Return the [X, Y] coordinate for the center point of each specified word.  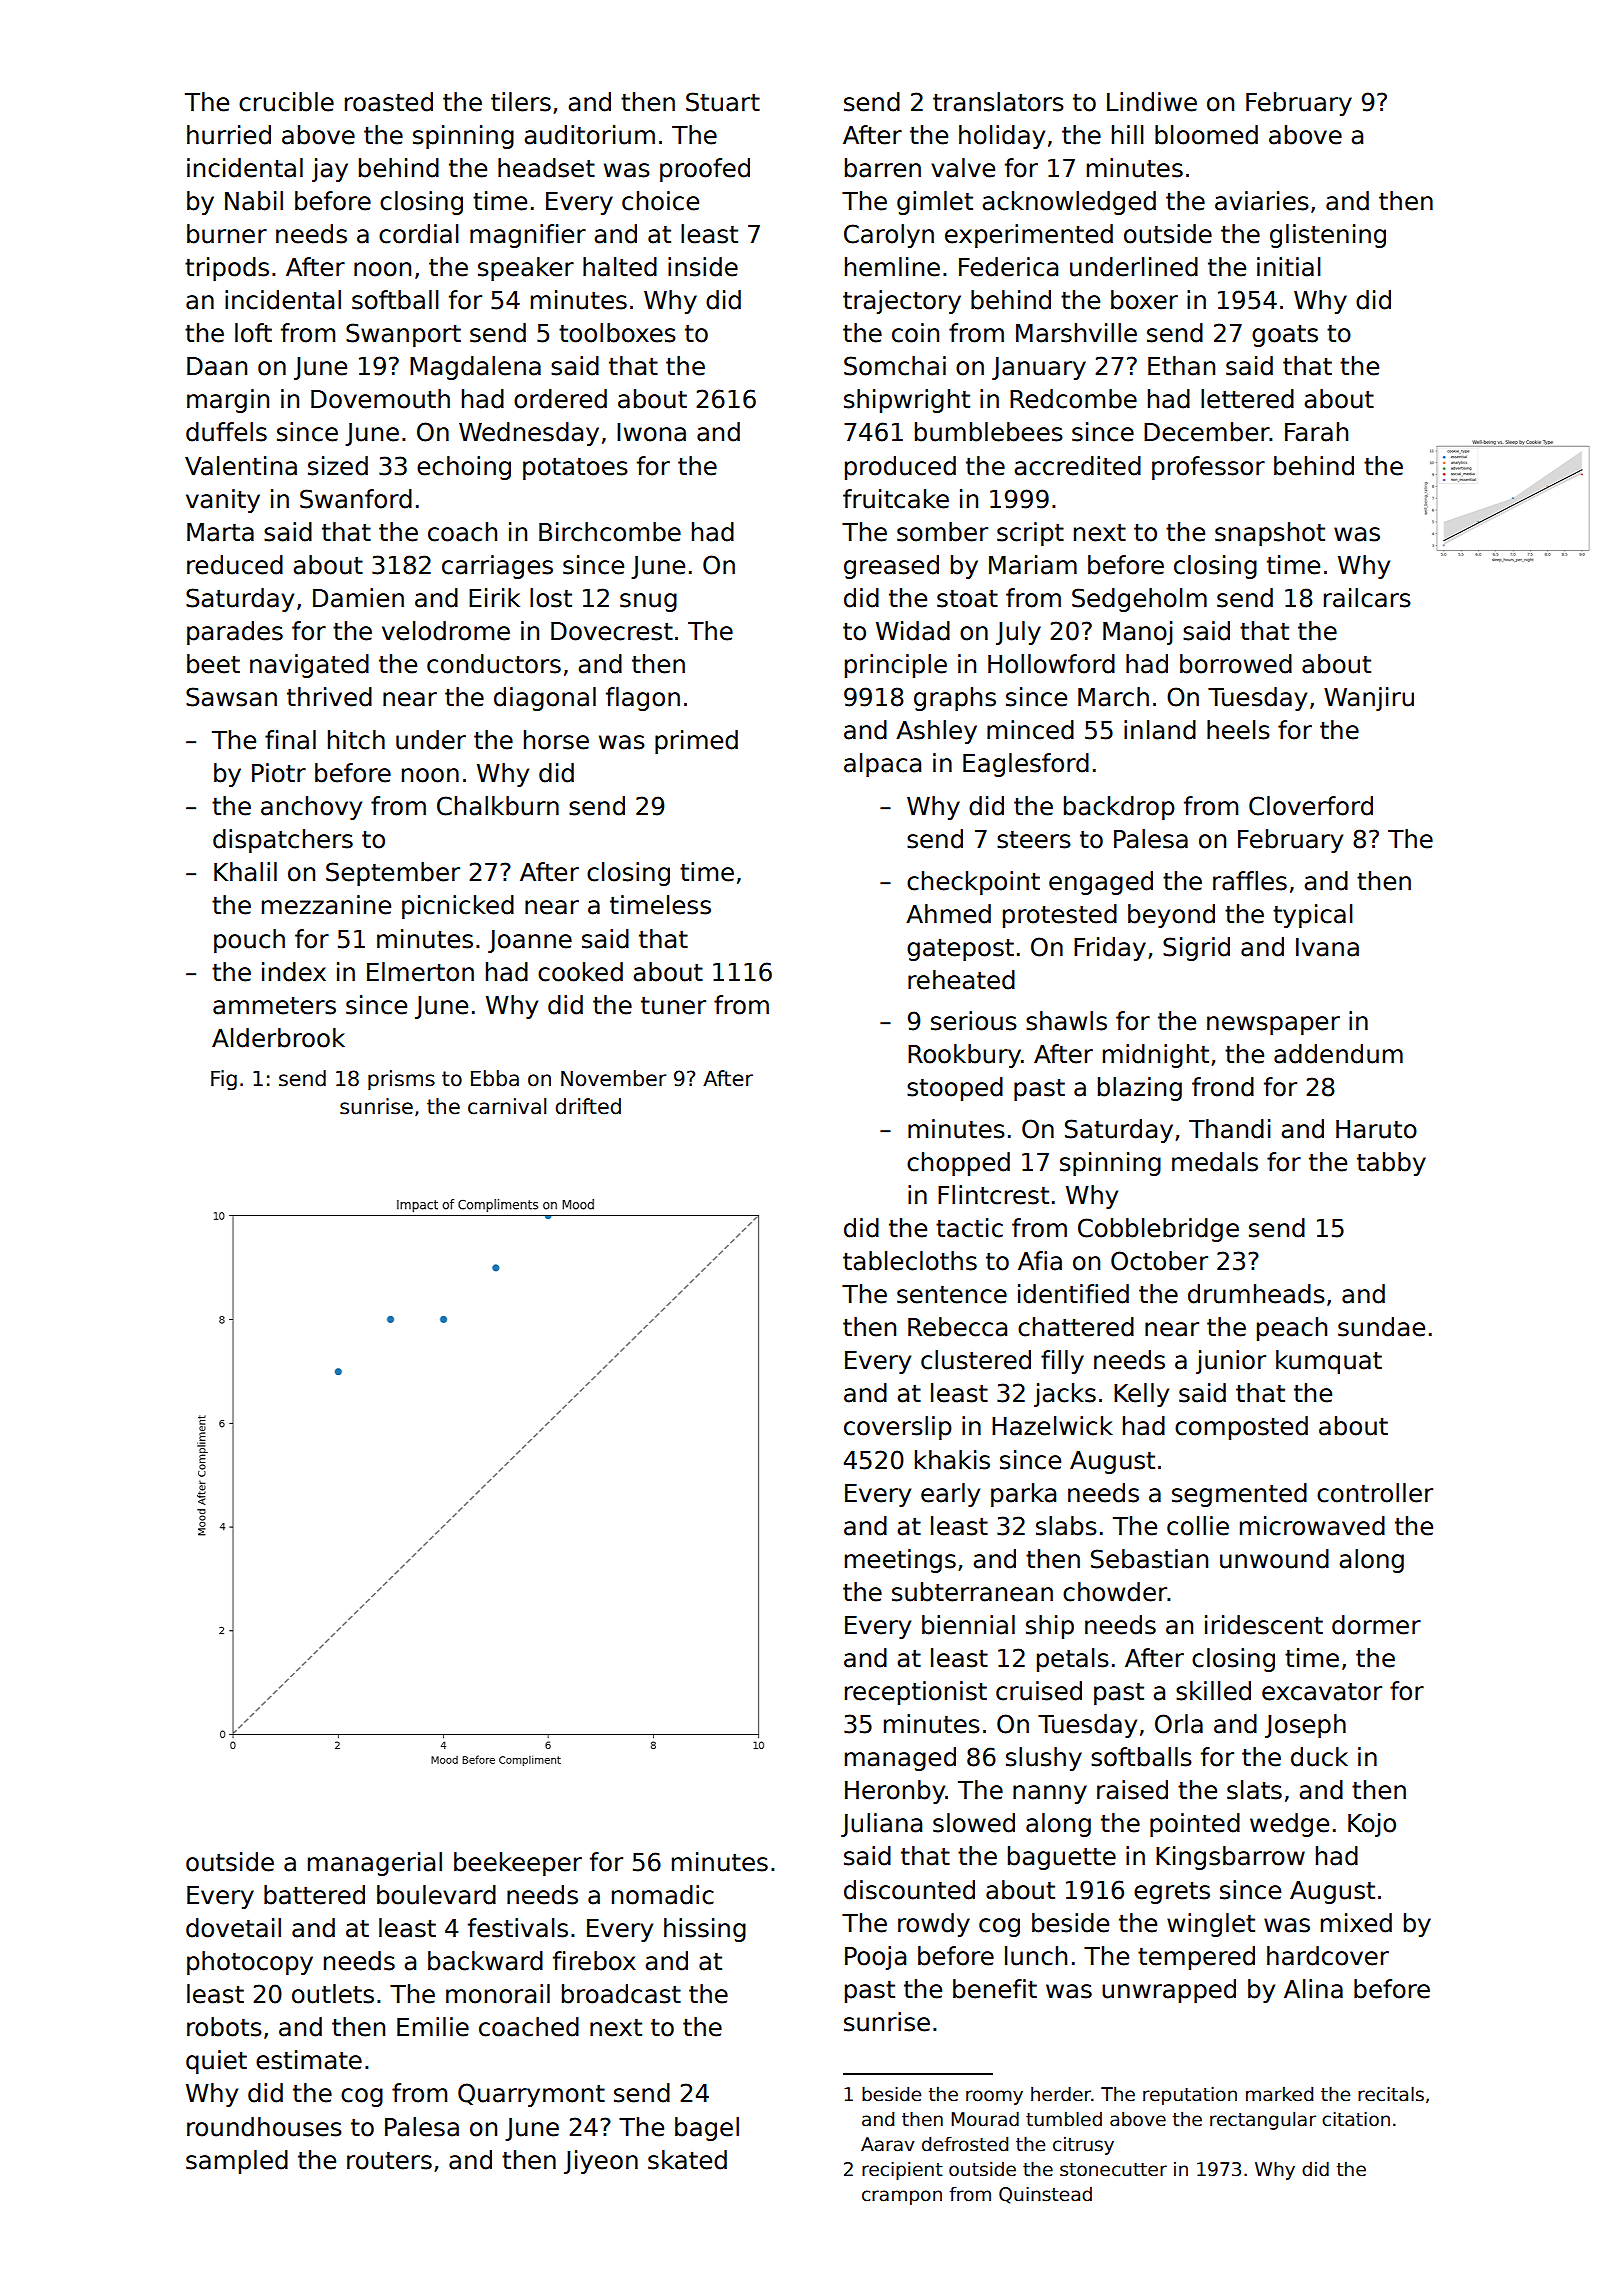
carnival [507, 1106]
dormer [1376, 1625]
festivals [518, 1928]
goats [1285, 336]
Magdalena [475, 368]
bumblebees [989, 432]
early [950, 1495]
